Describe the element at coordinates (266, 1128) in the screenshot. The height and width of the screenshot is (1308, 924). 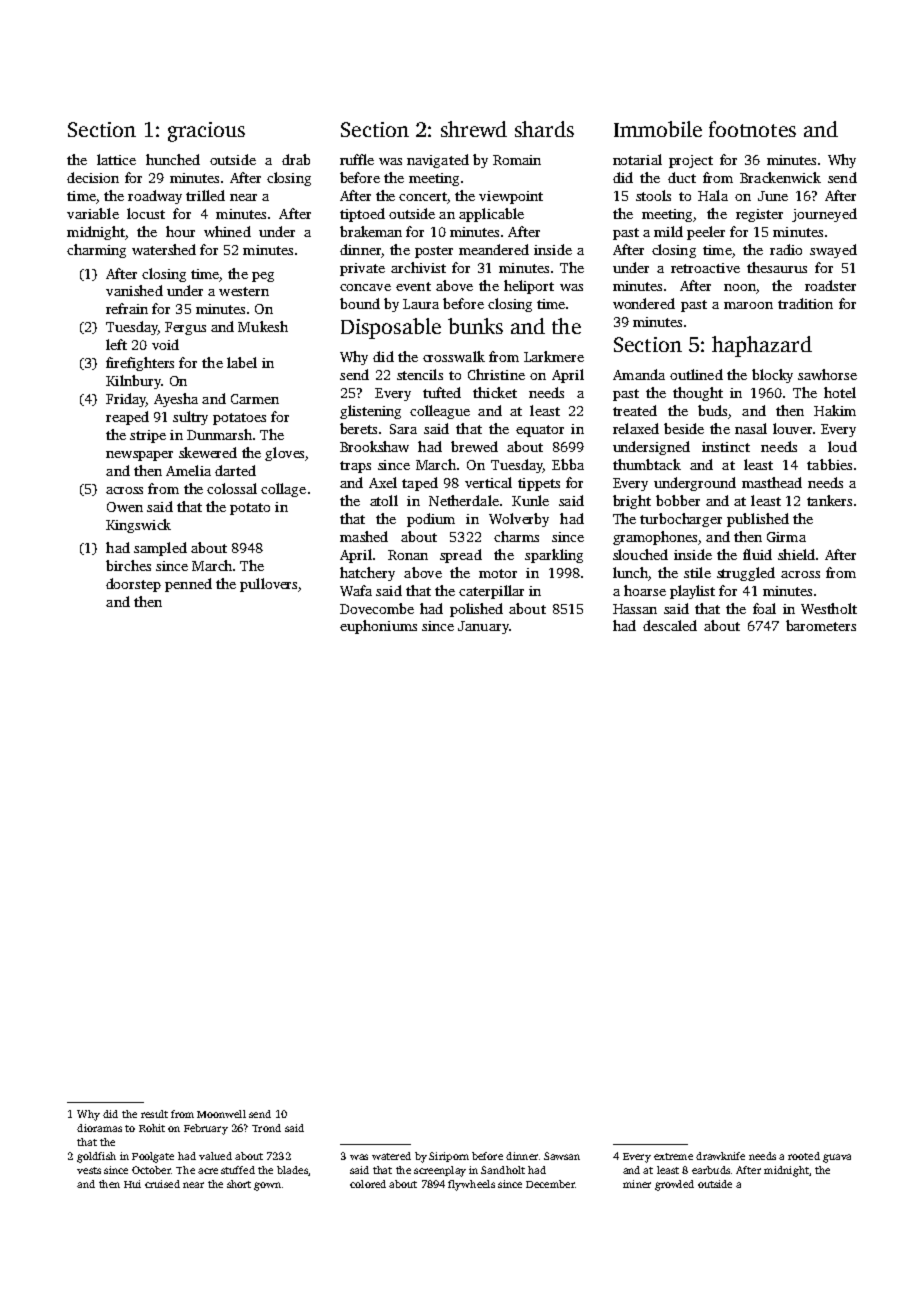
I see `Trond` at that location.
